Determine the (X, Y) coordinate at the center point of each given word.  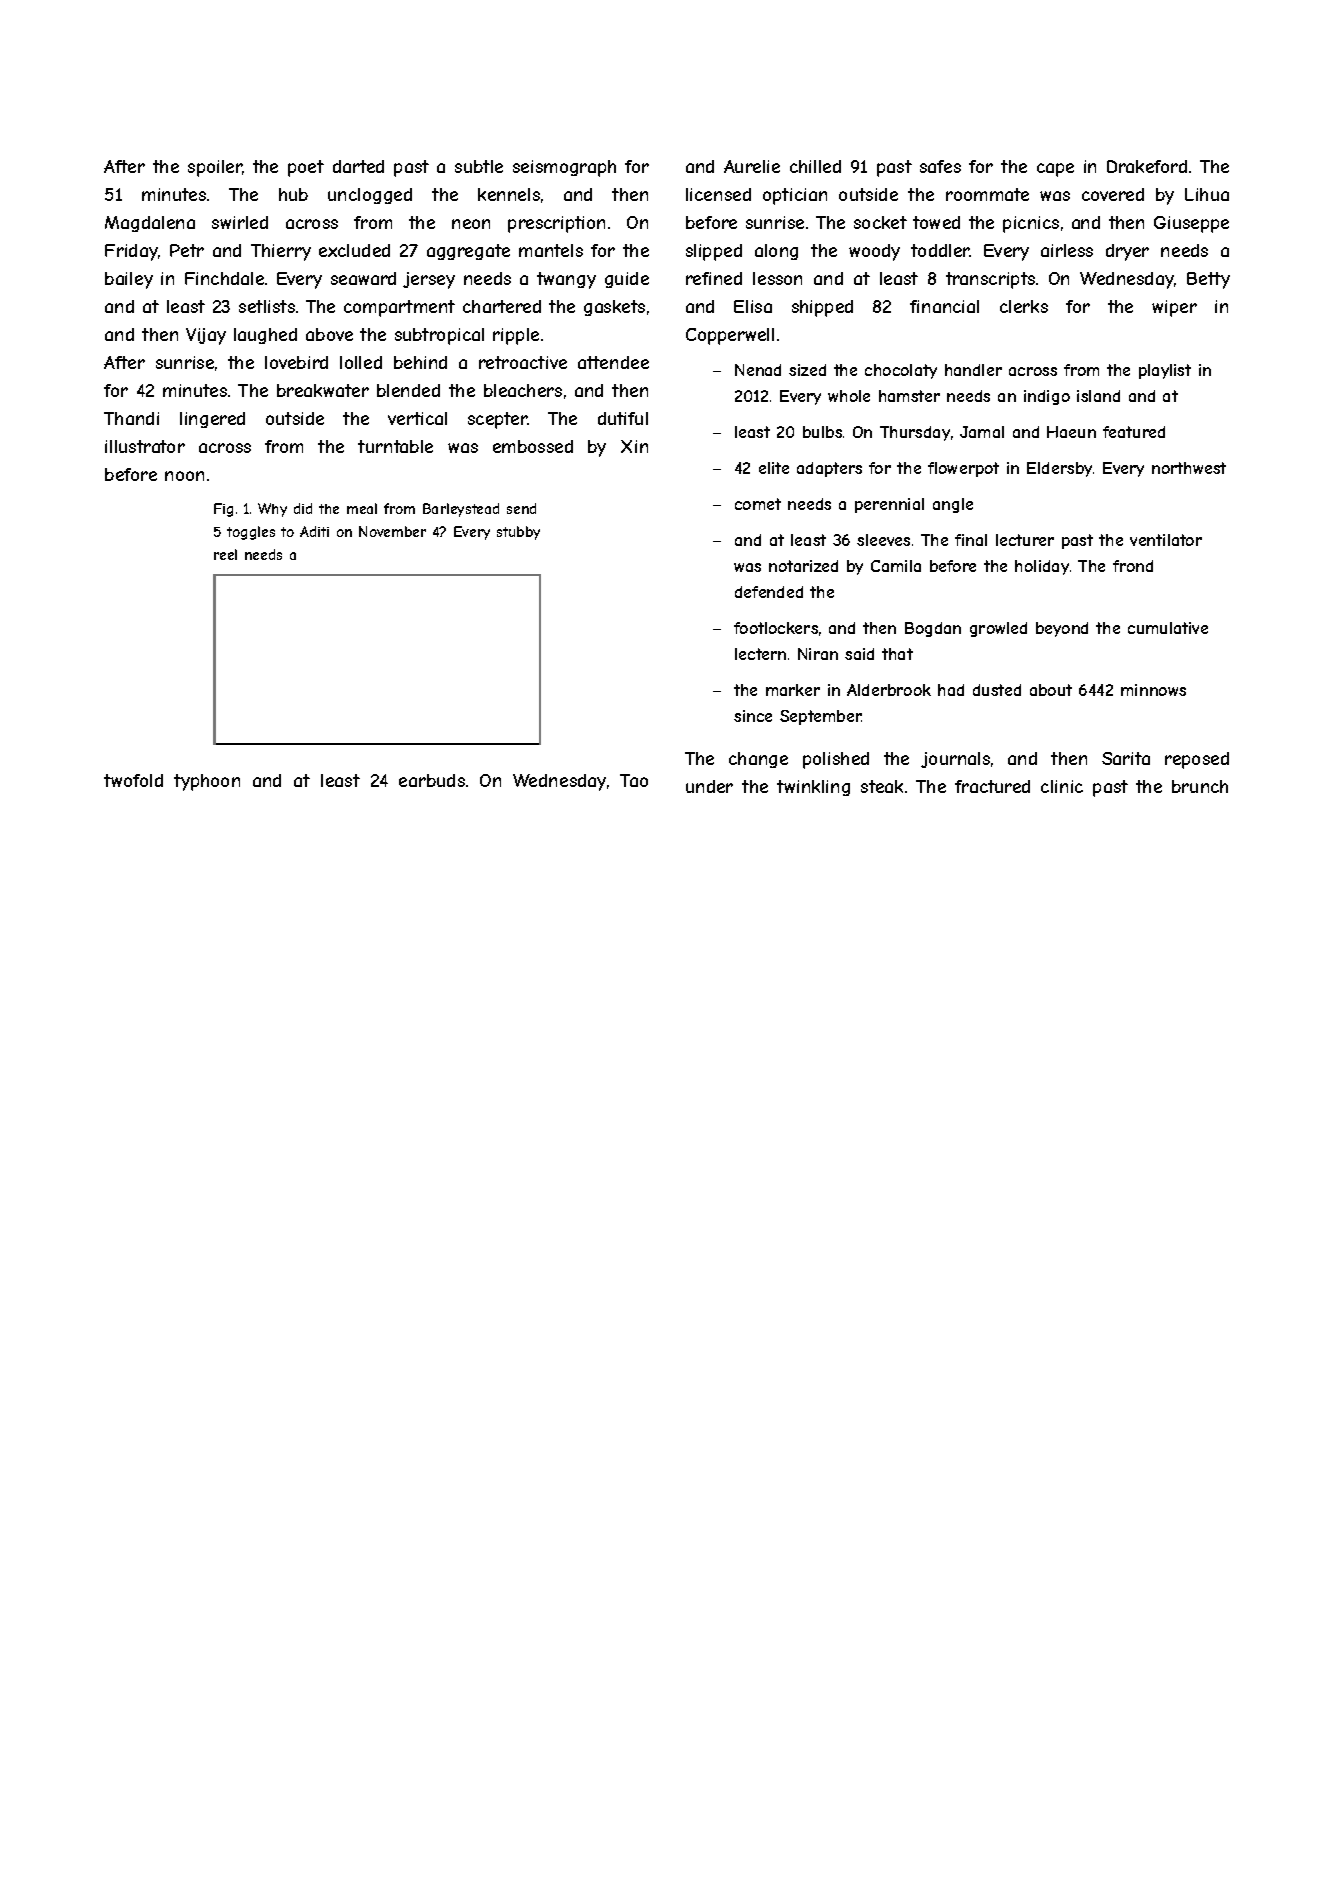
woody (874, 252)
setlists (267, 306)
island (1098, 396)
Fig (223, 510)
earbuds (432, 780)
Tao (634, 780)
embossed (533, 446)
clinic (1062, 786)
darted (358, 166)
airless (1067, 250)
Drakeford (1147, 166)
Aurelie (752, 166)
